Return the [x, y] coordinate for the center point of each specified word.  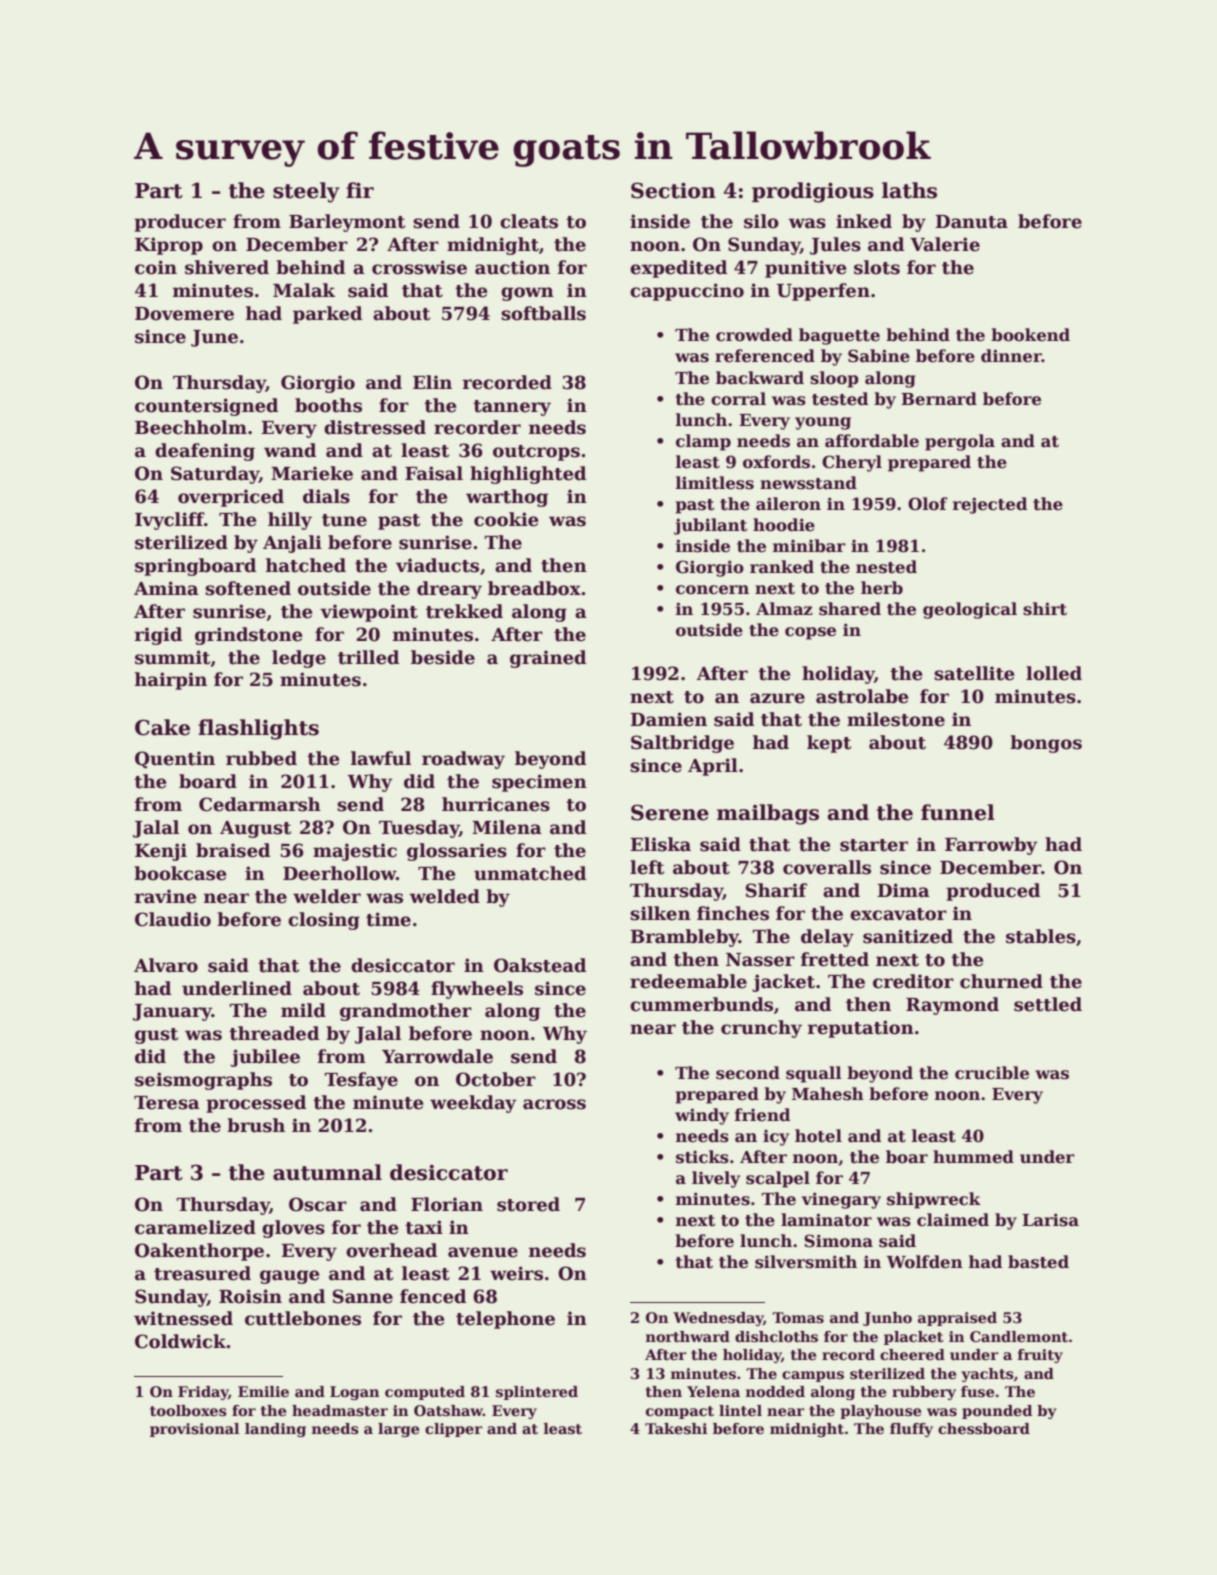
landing [275, 1430]
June [214, 338]
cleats [529, 221]
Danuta [971, 222]
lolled [1054, 673]
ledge [299, 659]
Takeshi [676, 1428]
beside [443, 657]
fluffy [911, 1430]
